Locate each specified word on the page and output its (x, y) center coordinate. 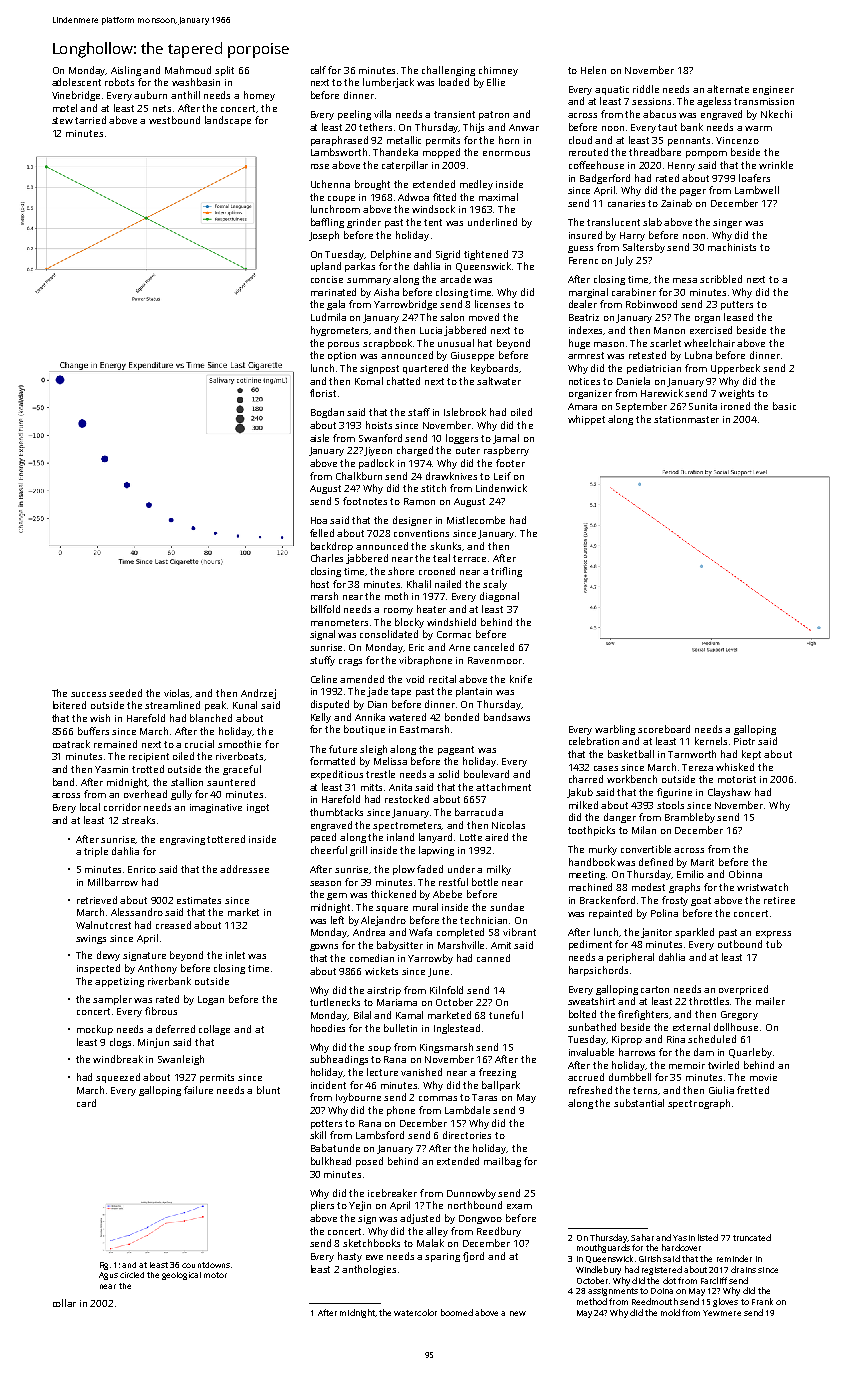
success (88, 694)
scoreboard (664, 729)
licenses (492, 304)
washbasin (196, 82)
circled (132, 1275)
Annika (370, 717)
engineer (773, 90)
